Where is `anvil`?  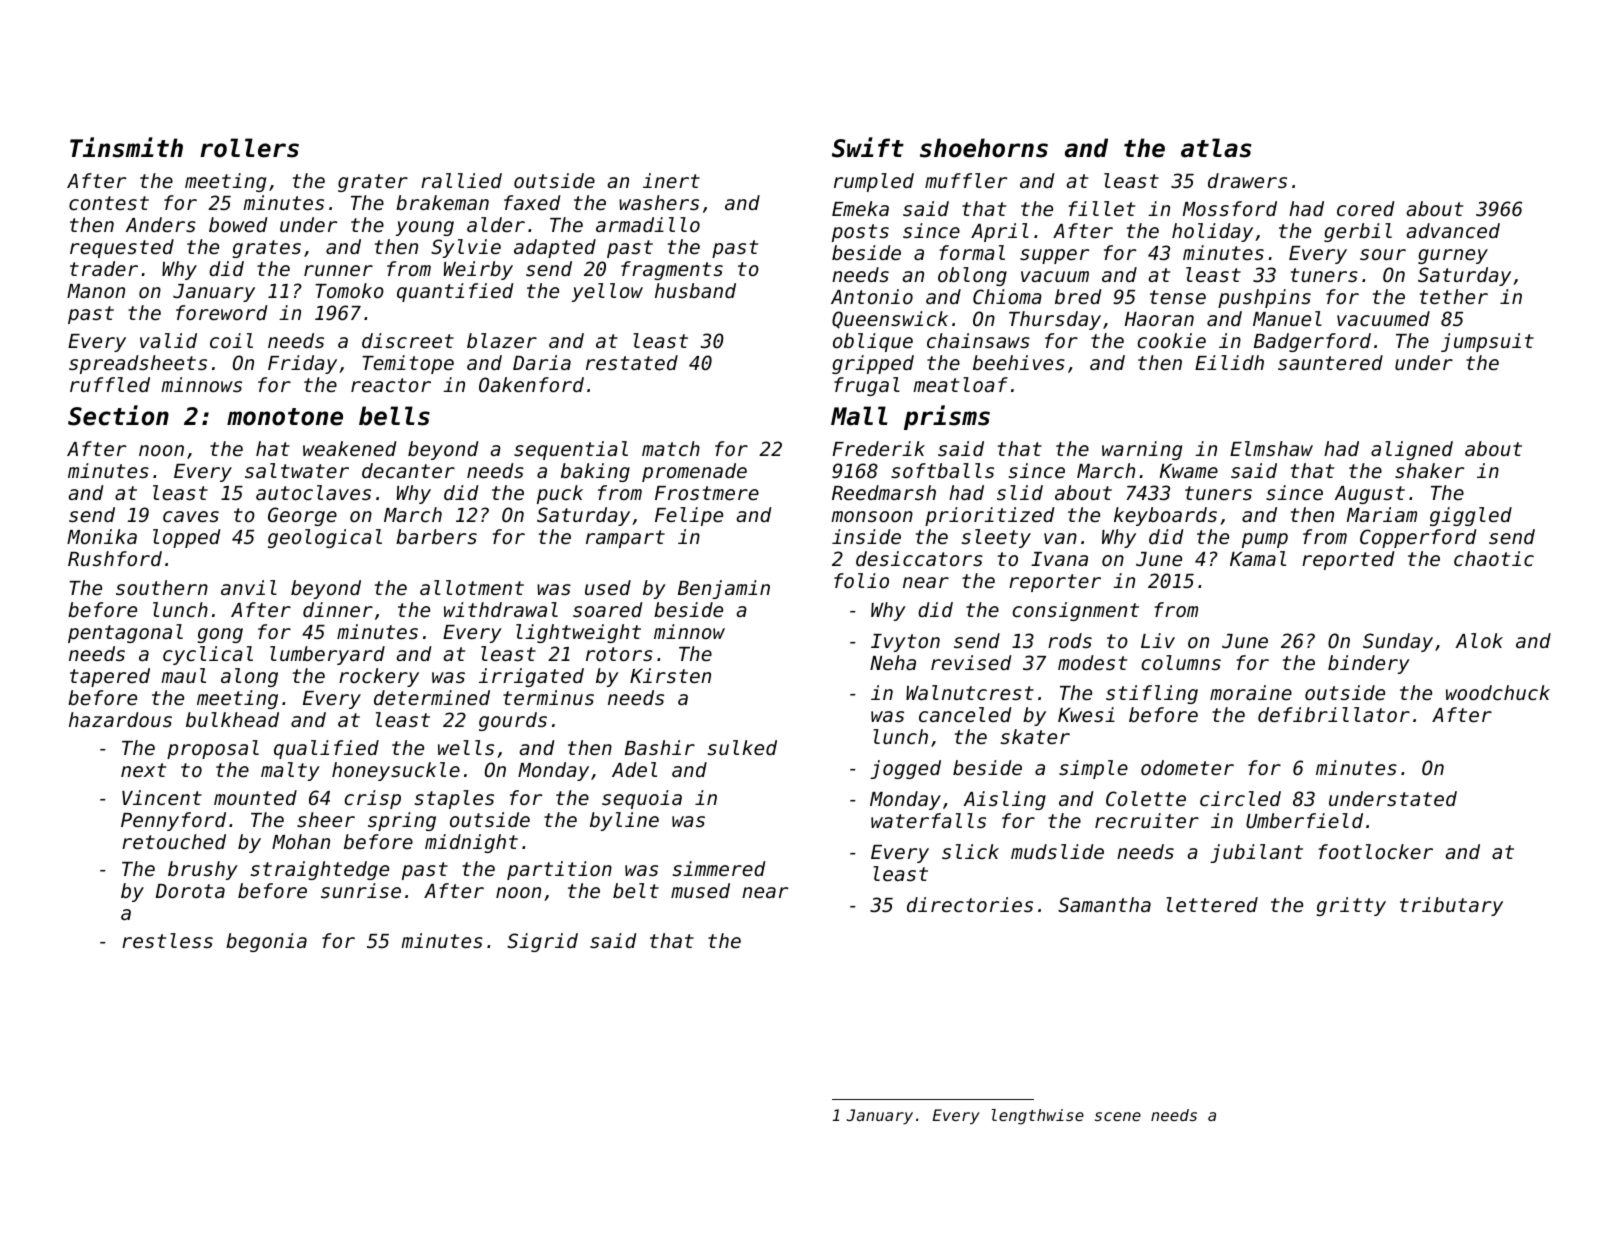 anvil is located at coordinates (249, 587).
